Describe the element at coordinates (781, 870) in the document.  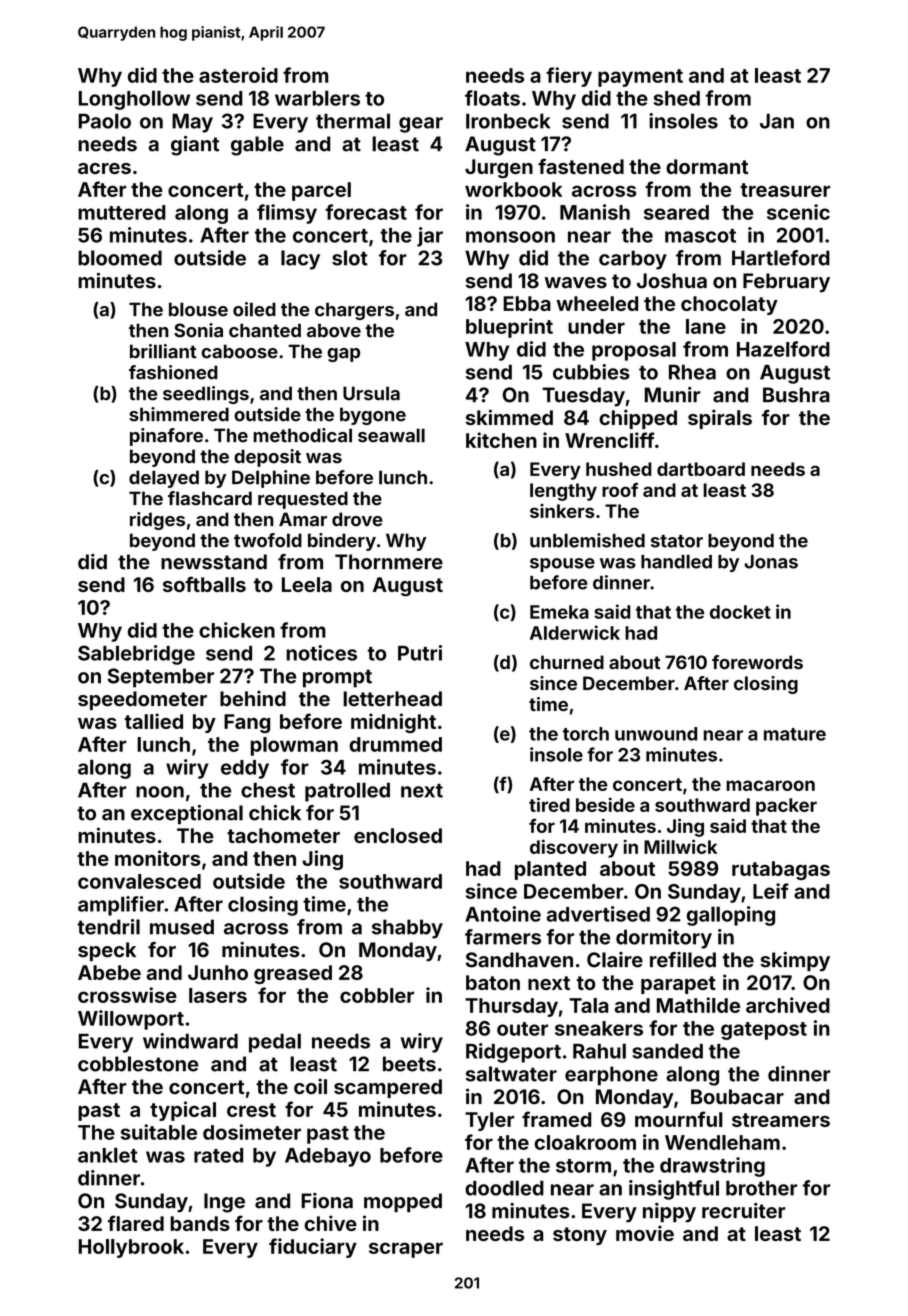
I see `rutabagas` at that location.
